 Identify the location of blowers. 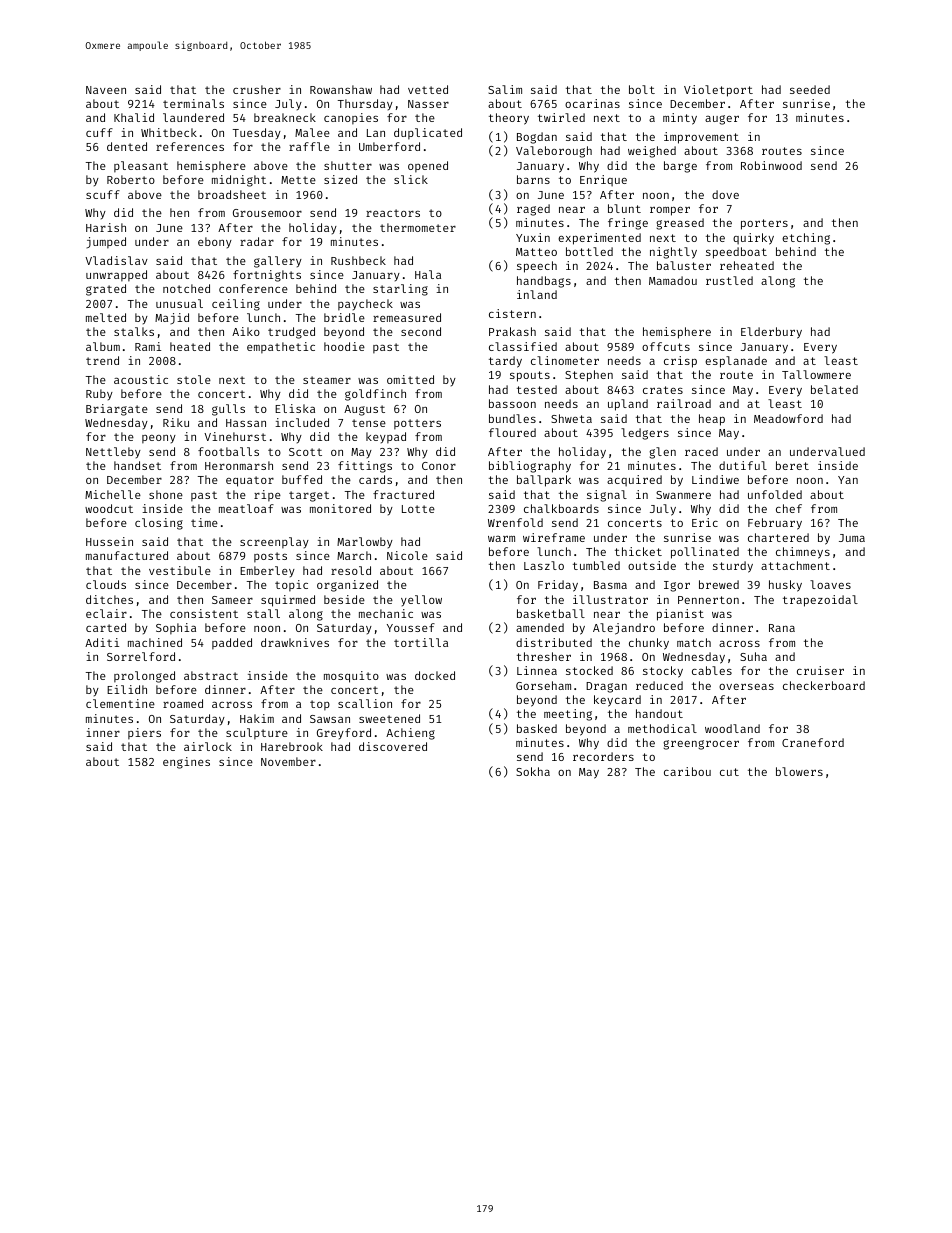
(799, 771).
